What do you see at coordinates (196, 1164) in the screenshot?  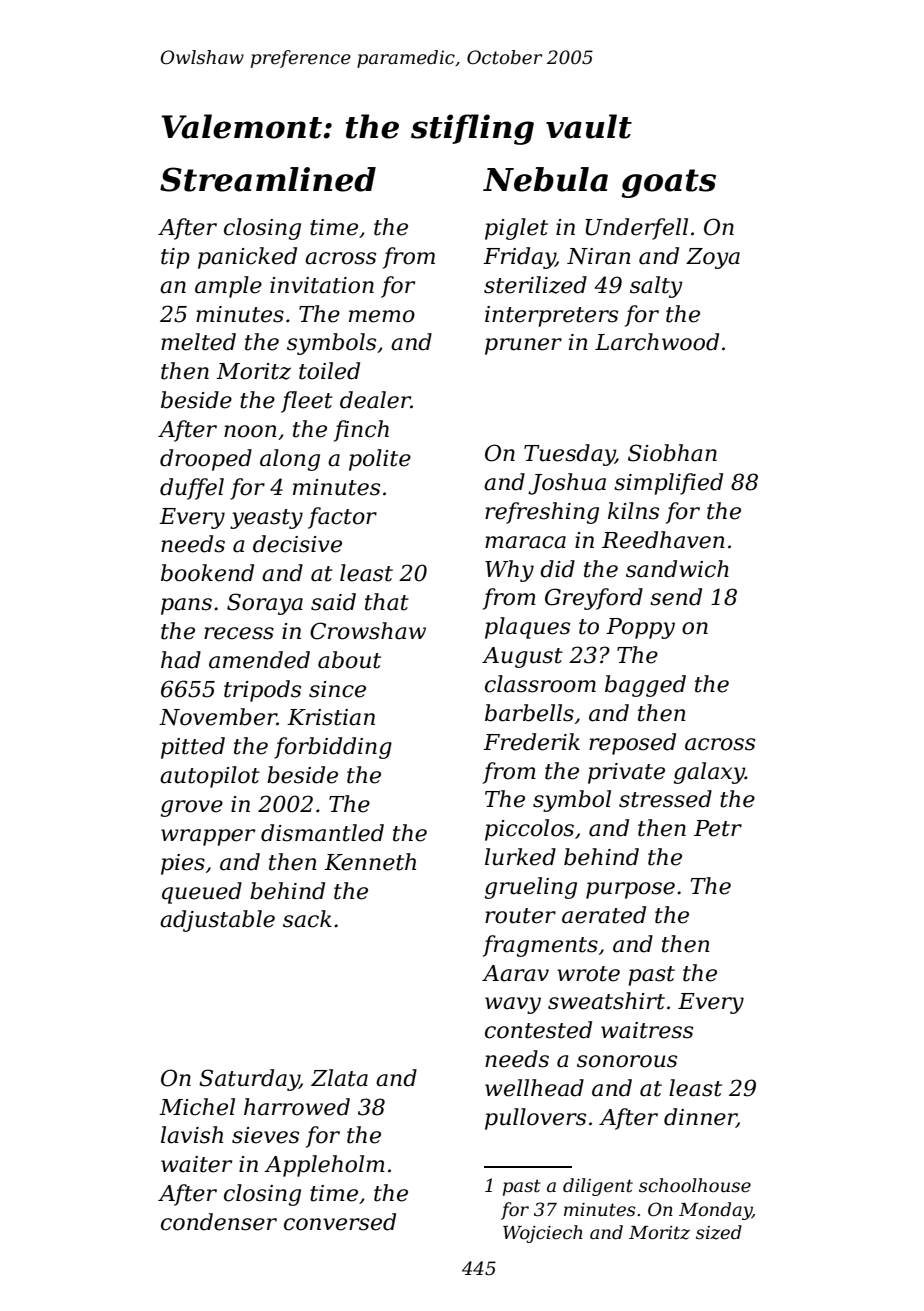 I see `waiter` at bounding box center [196, 1164].
